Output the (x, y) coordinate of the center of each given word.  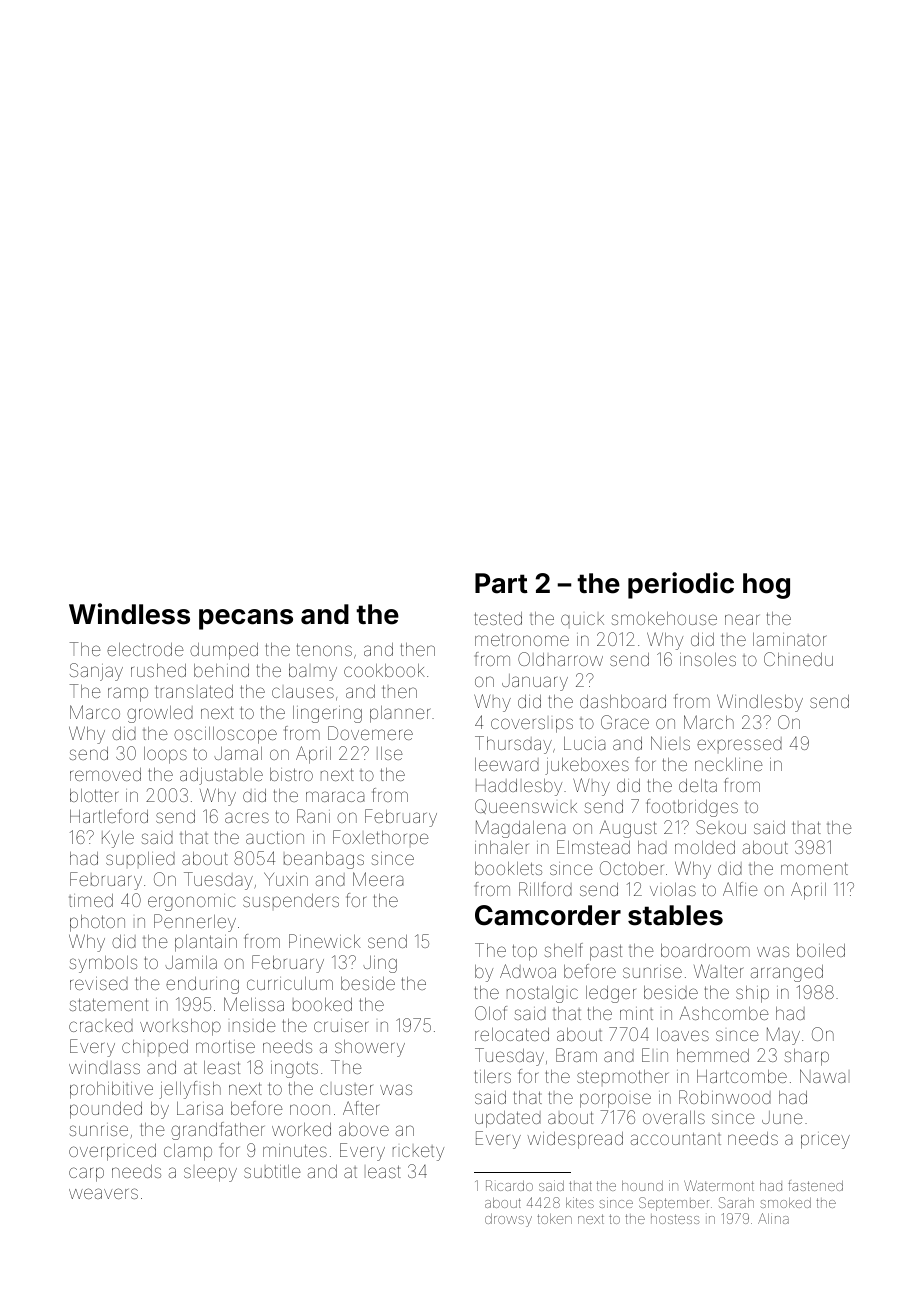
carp (86, 1174)
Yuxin (286, 879)
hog (766, 586)
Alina (773, 1218)
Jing (380, 964)
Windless (129, 614)
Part (501, 583)
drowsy (508, 1220)
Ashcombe (724, 1013)
